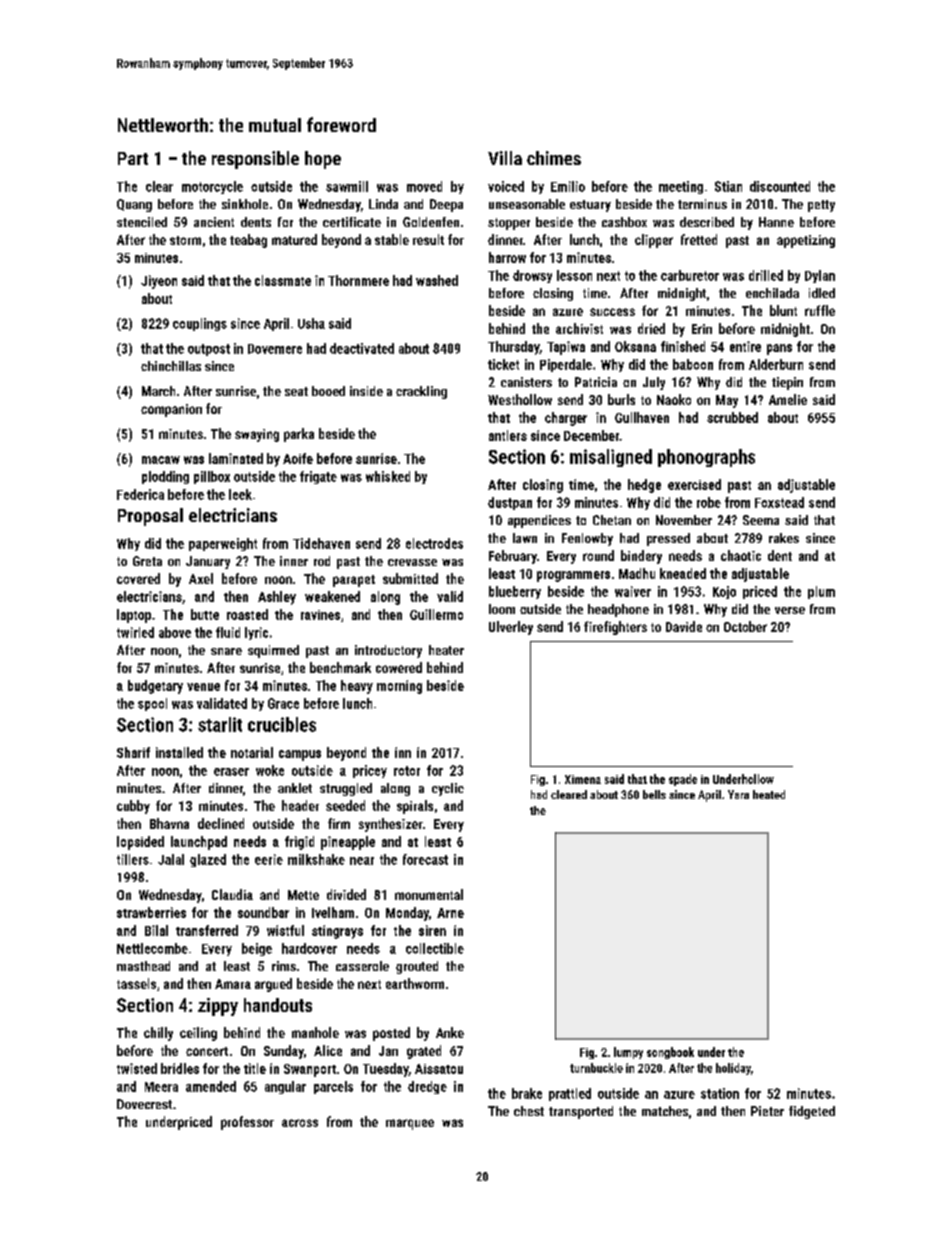 The image size is (952, 1233). I want to click on Stian, so click(728, 186).
